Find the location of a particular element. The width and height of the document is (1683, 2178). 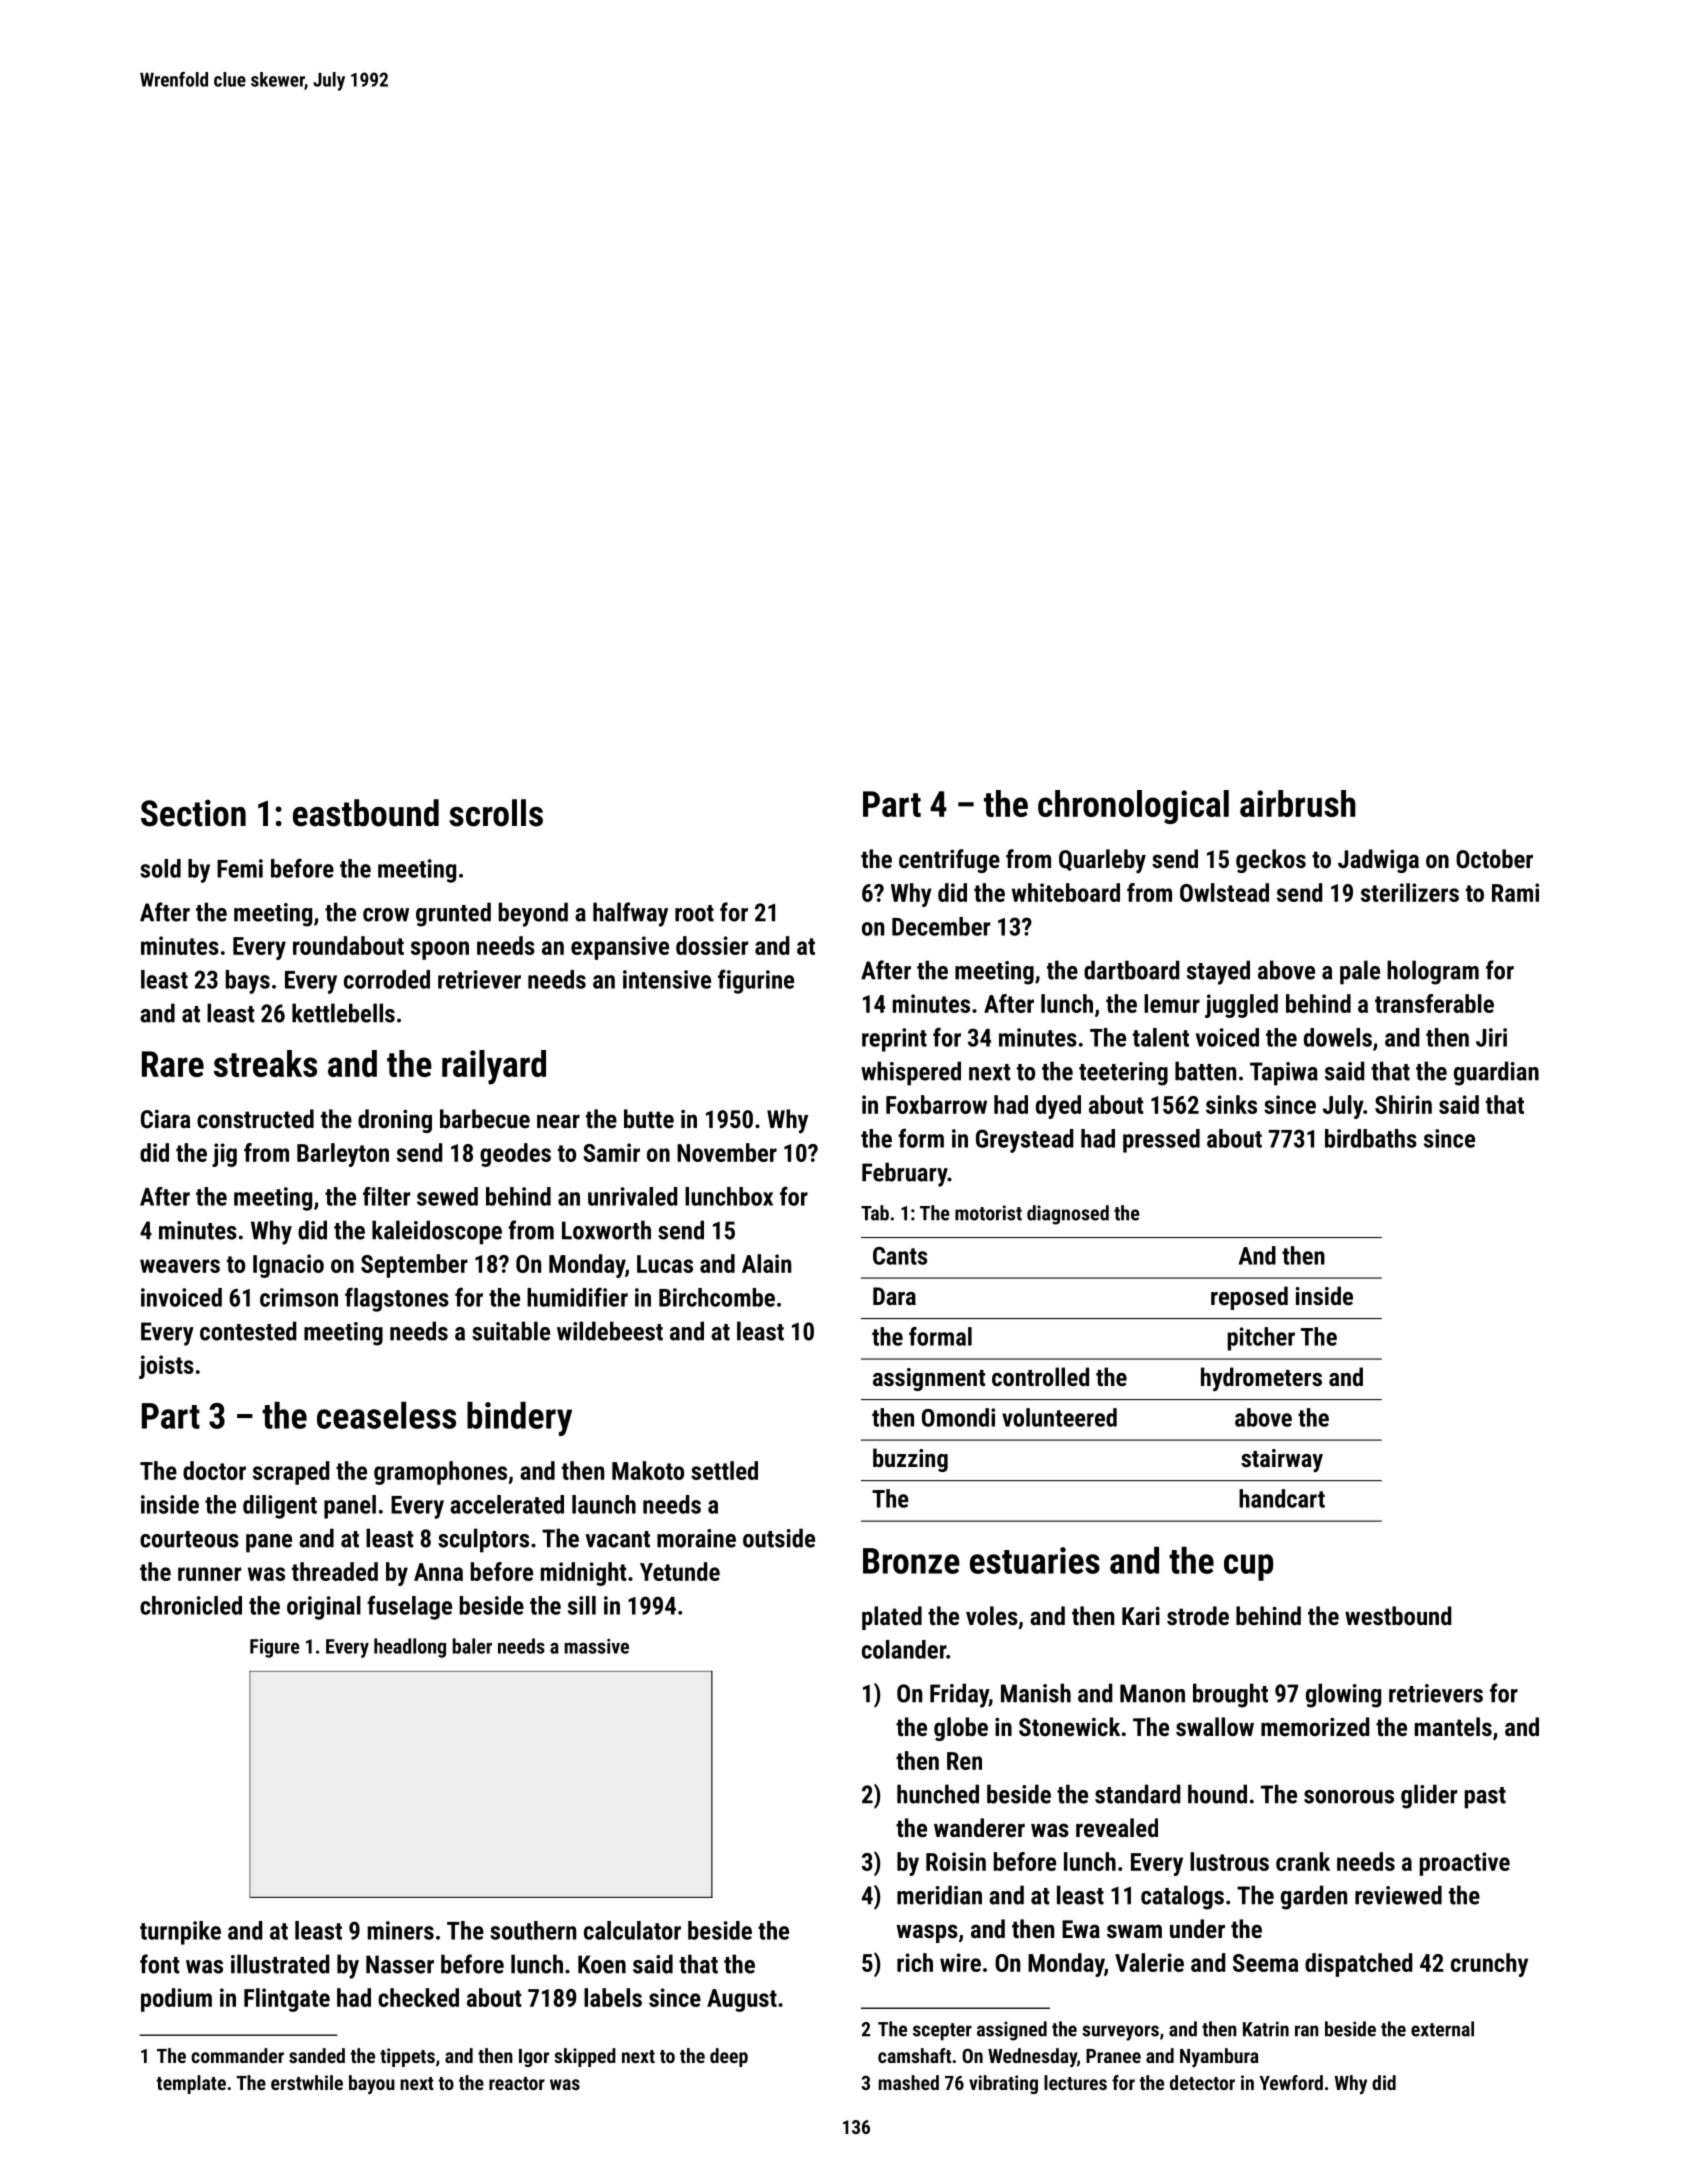

buzzing is located at coordinates (910, 1460).
